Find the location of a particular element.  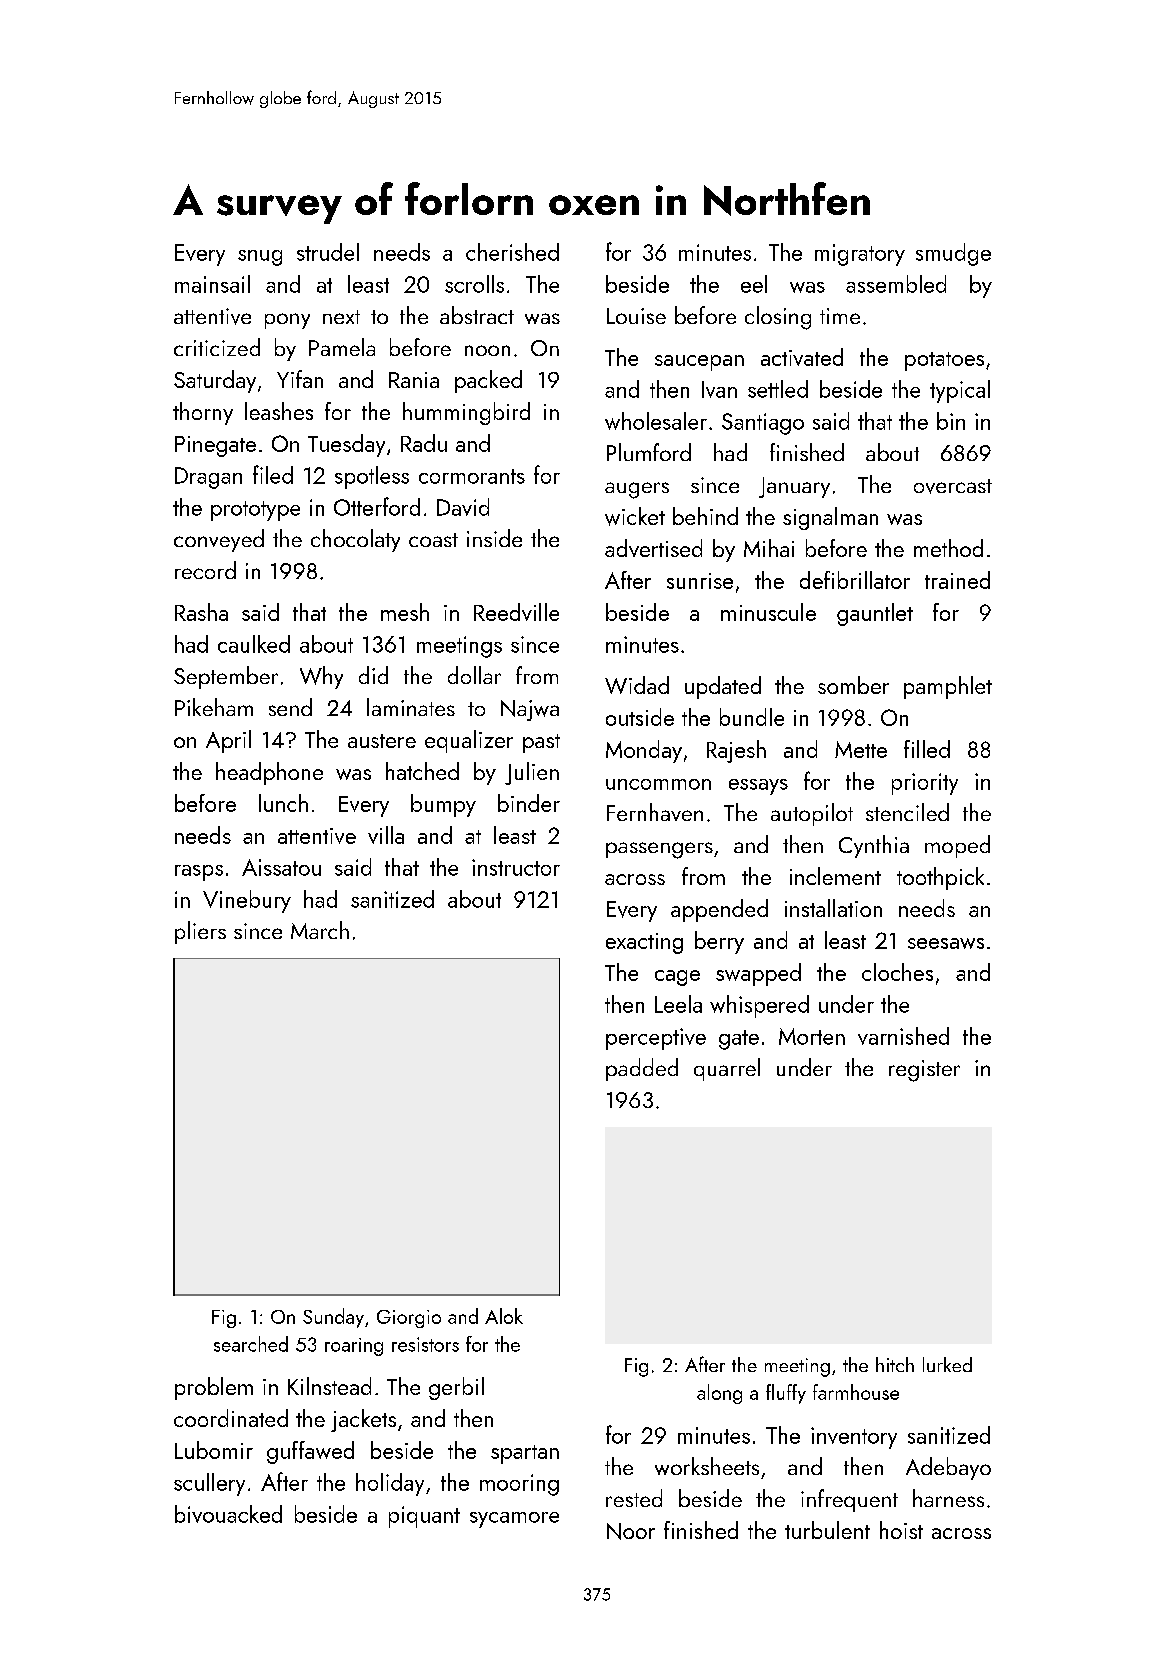

instructor is located at coordinates (516, 867).
